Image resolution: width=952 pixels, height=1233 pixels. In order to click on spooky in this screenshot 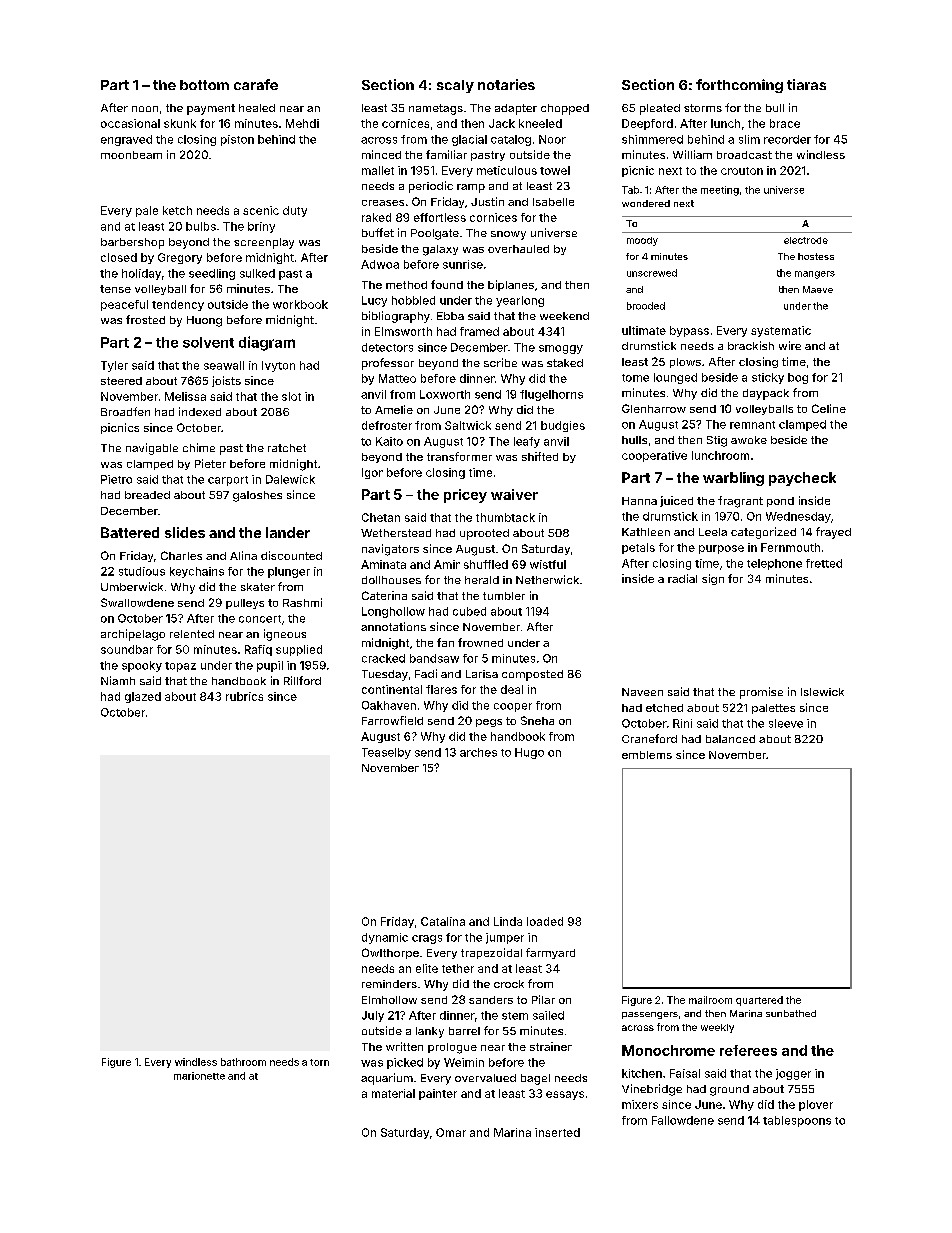, I will do `click(142, 666)`.
